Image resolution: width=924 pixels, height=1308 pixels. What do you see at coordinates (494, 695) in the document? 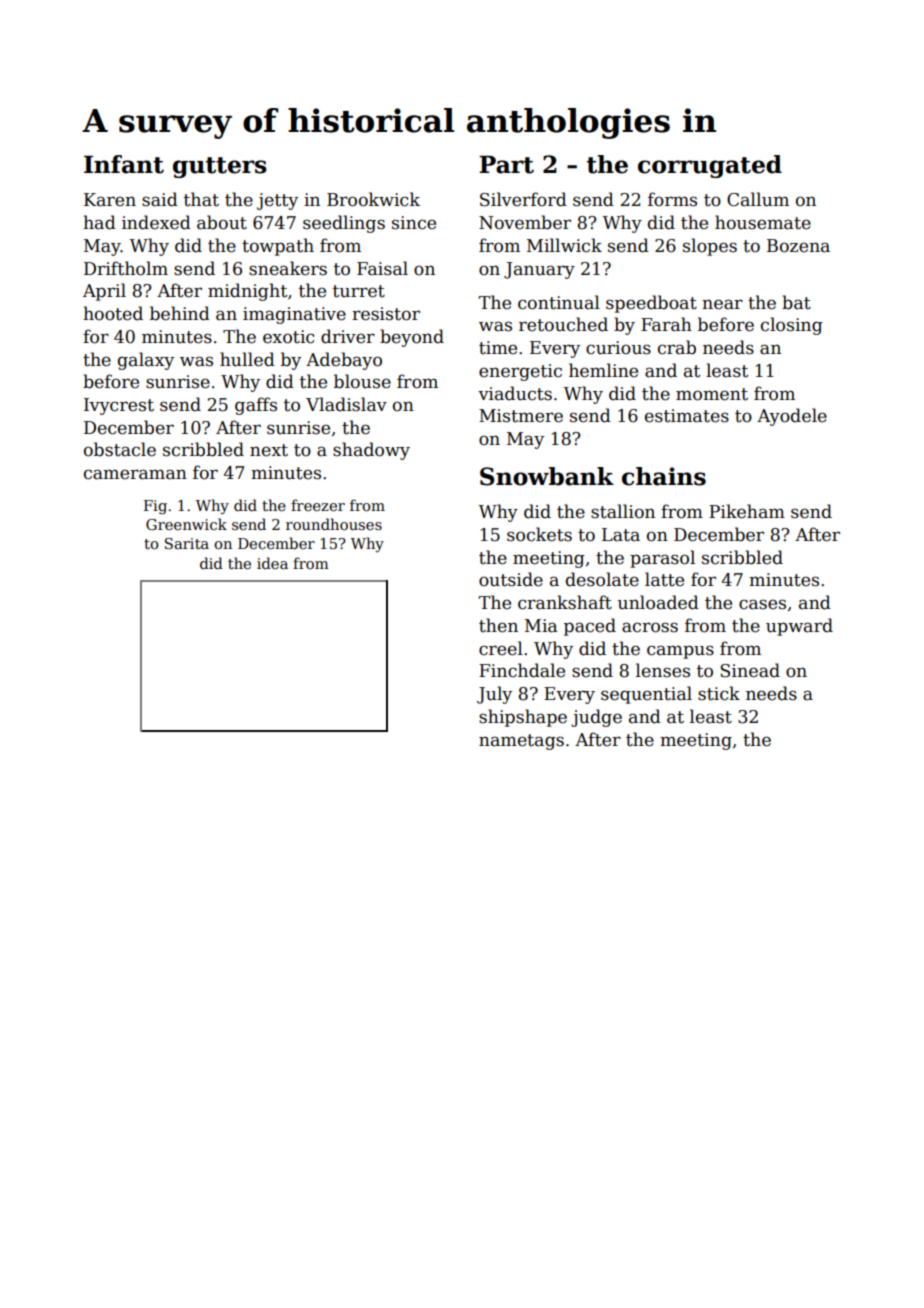
I see `July` at bounding box center [494, 695].
